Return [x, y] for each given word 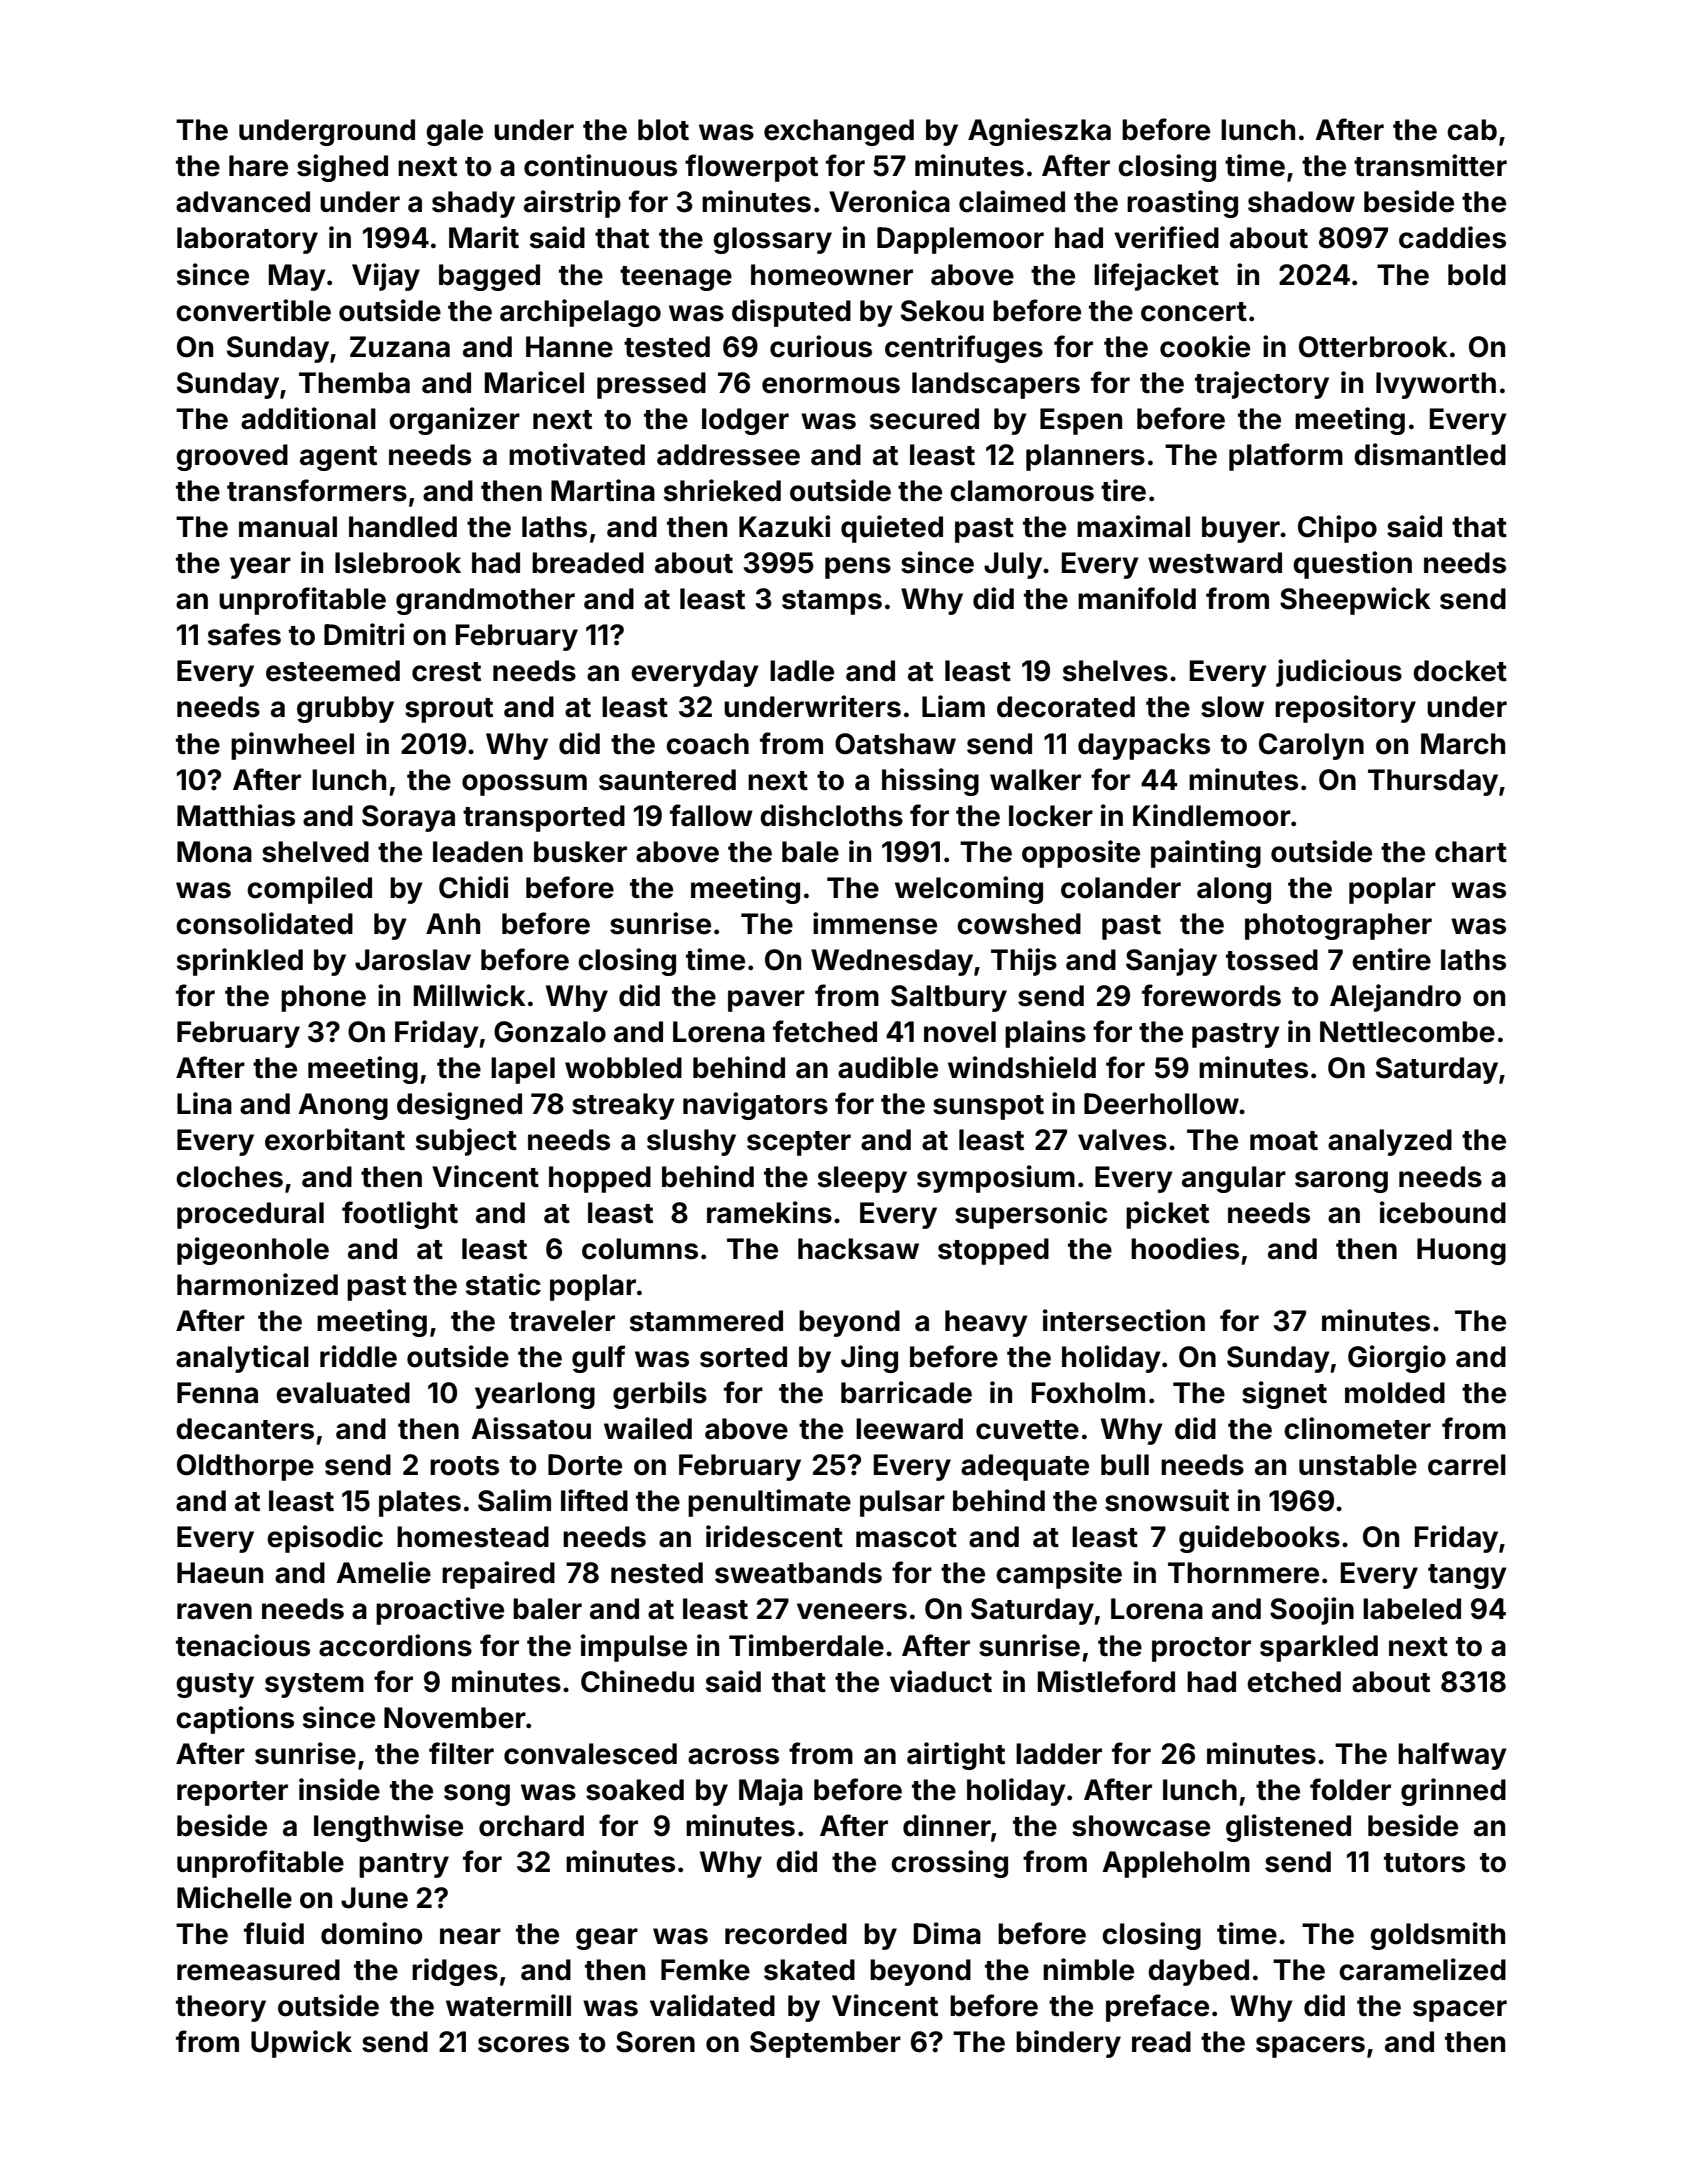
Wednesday [892, 962]
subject [466, 1142]
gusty [215, 1685]
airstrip [572, 204]
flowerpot [751, 168]
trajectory [1262, 385]
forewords [1211, 995]
